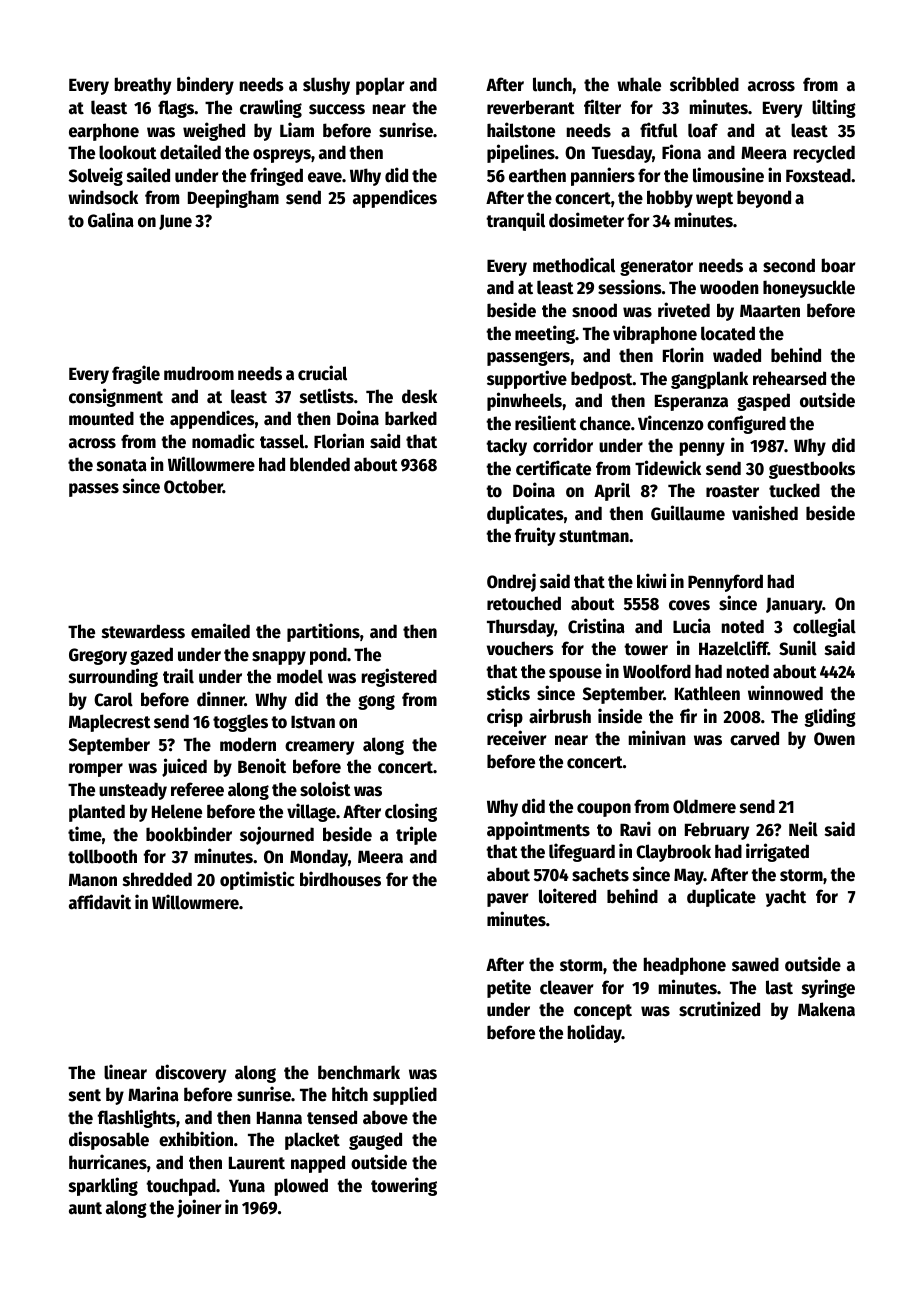  I want to click on Owen, so click(834, 739).
